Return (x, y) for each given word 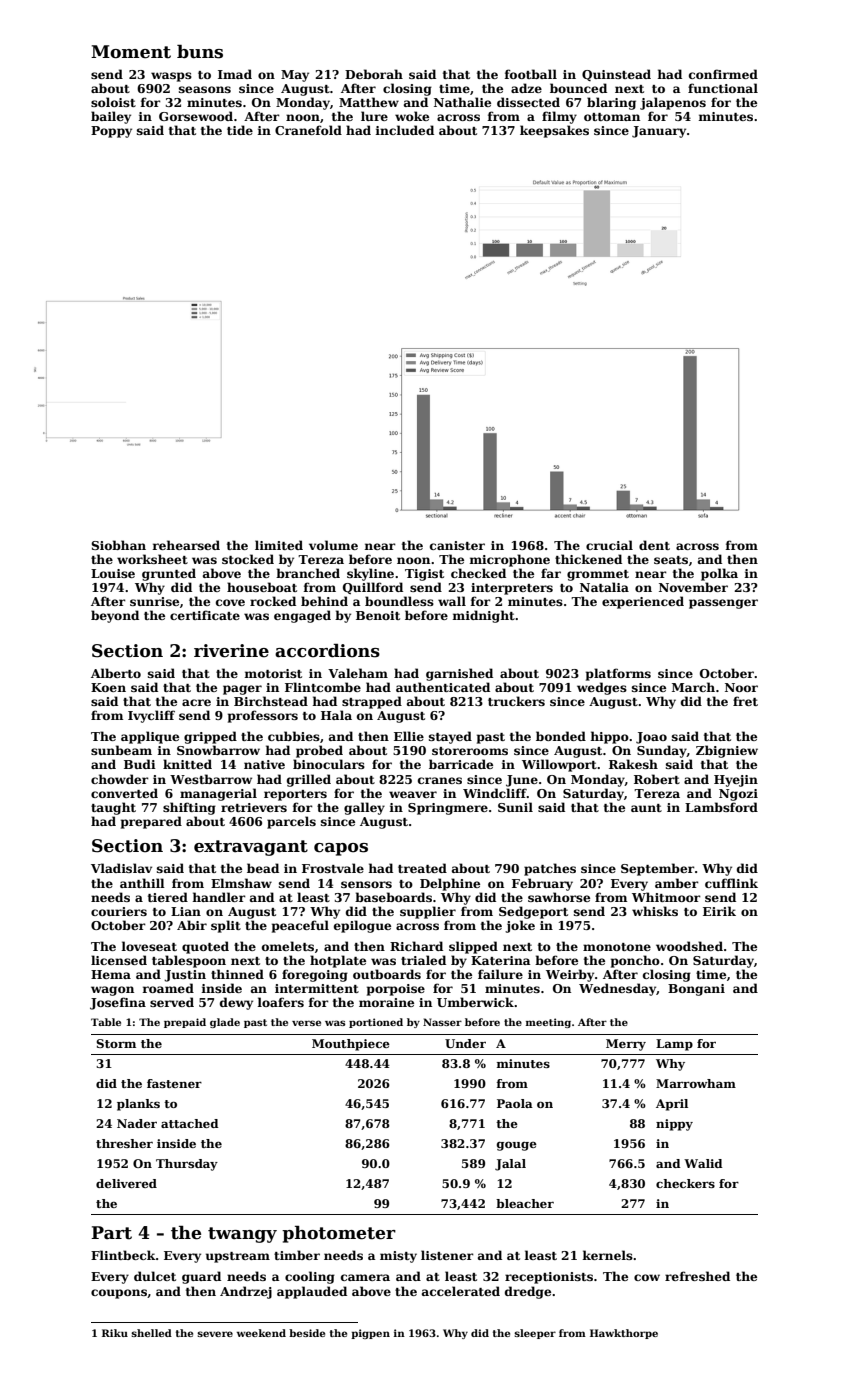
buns (200, 52)
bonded (561, 736)
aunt (646, 808)
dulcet (155, 1276)
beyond (115, 616)
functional (723, 88)
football (531, 74)
